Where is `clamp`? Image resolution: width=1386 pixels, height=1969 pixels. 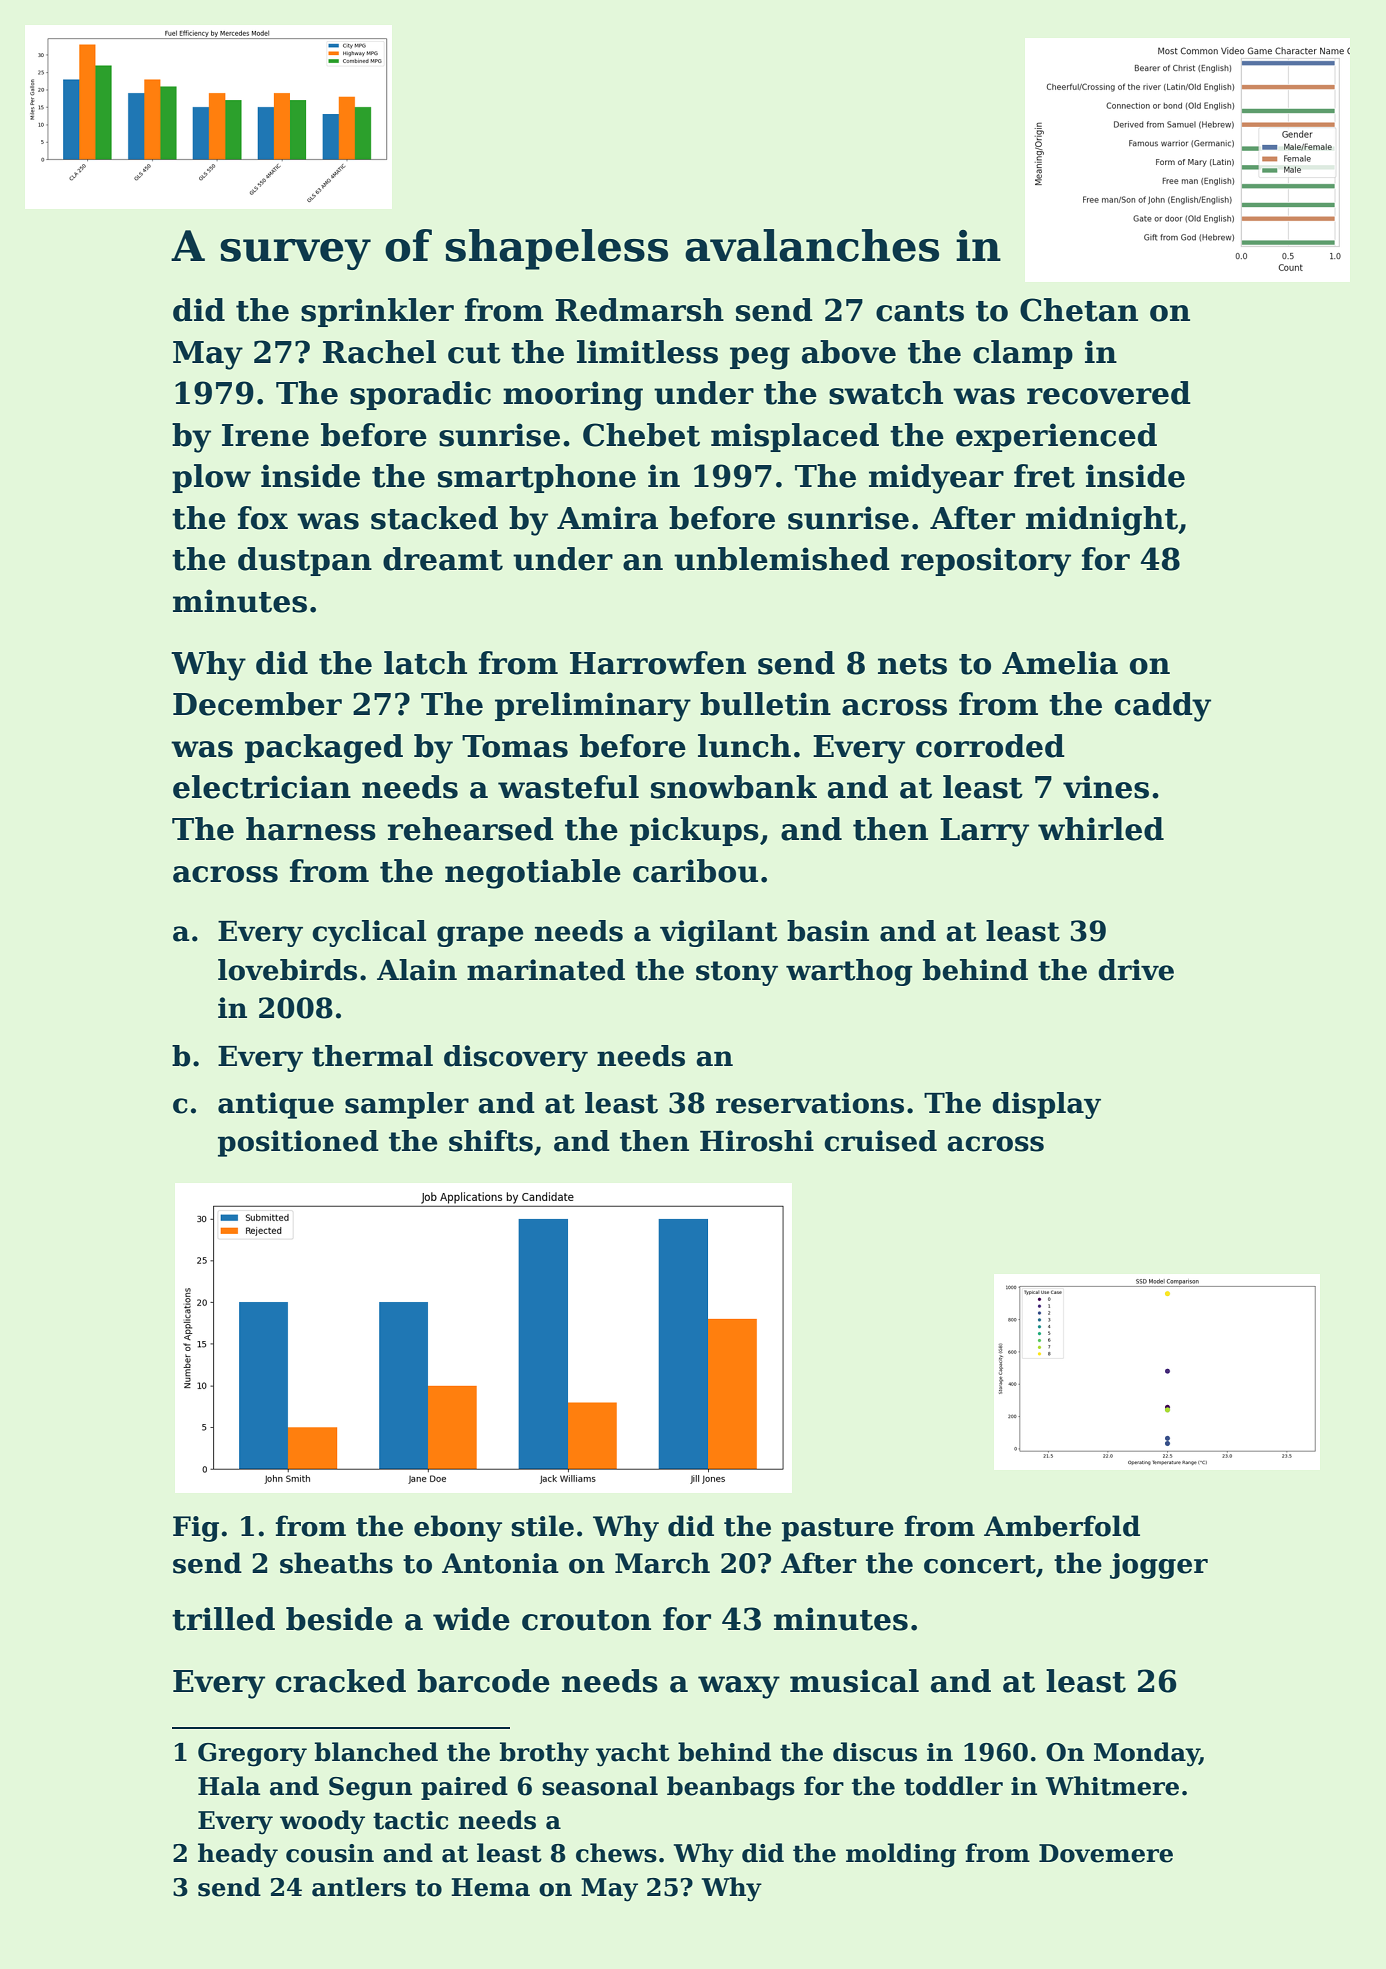 clamp is located at coordinates (1023, 354).
